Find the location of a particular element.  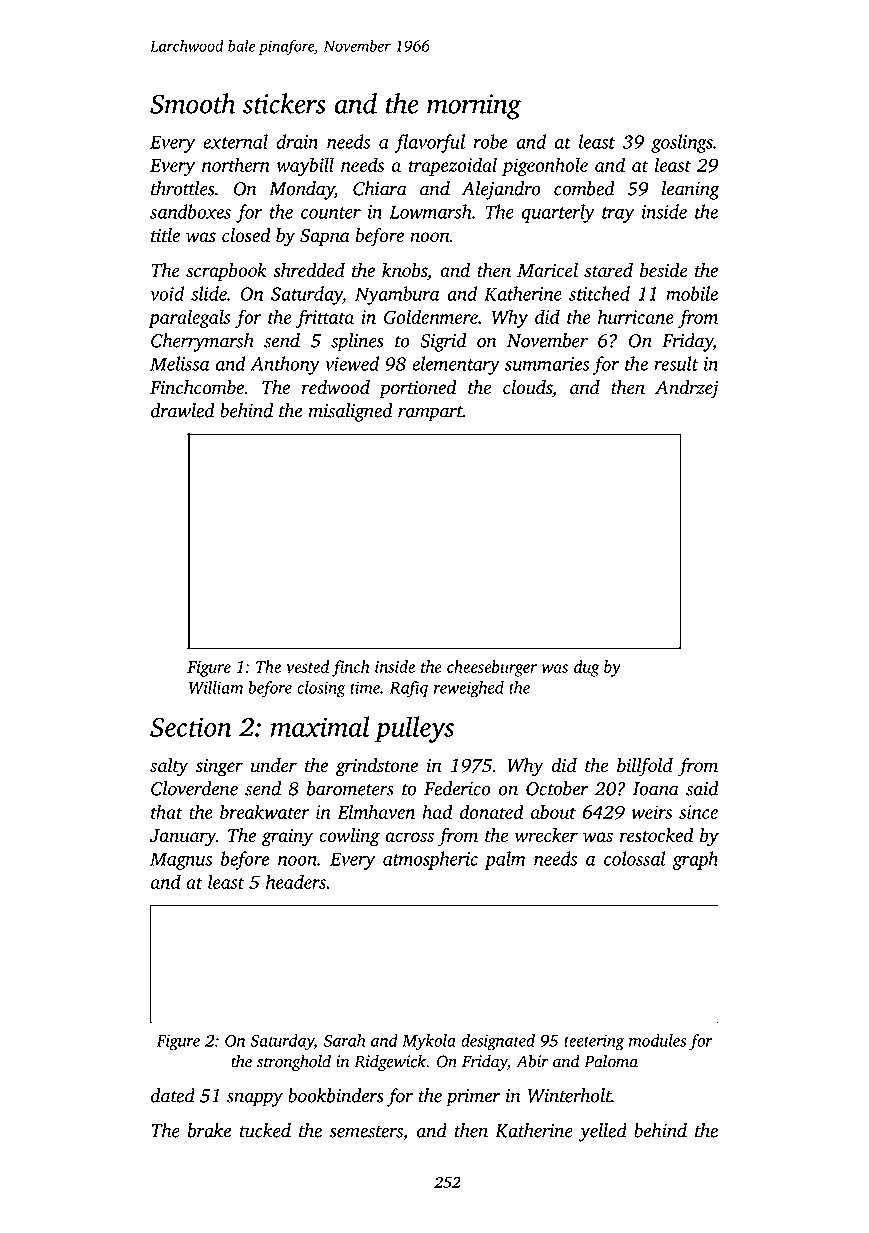

dug is located at coordinates (587, 668).
